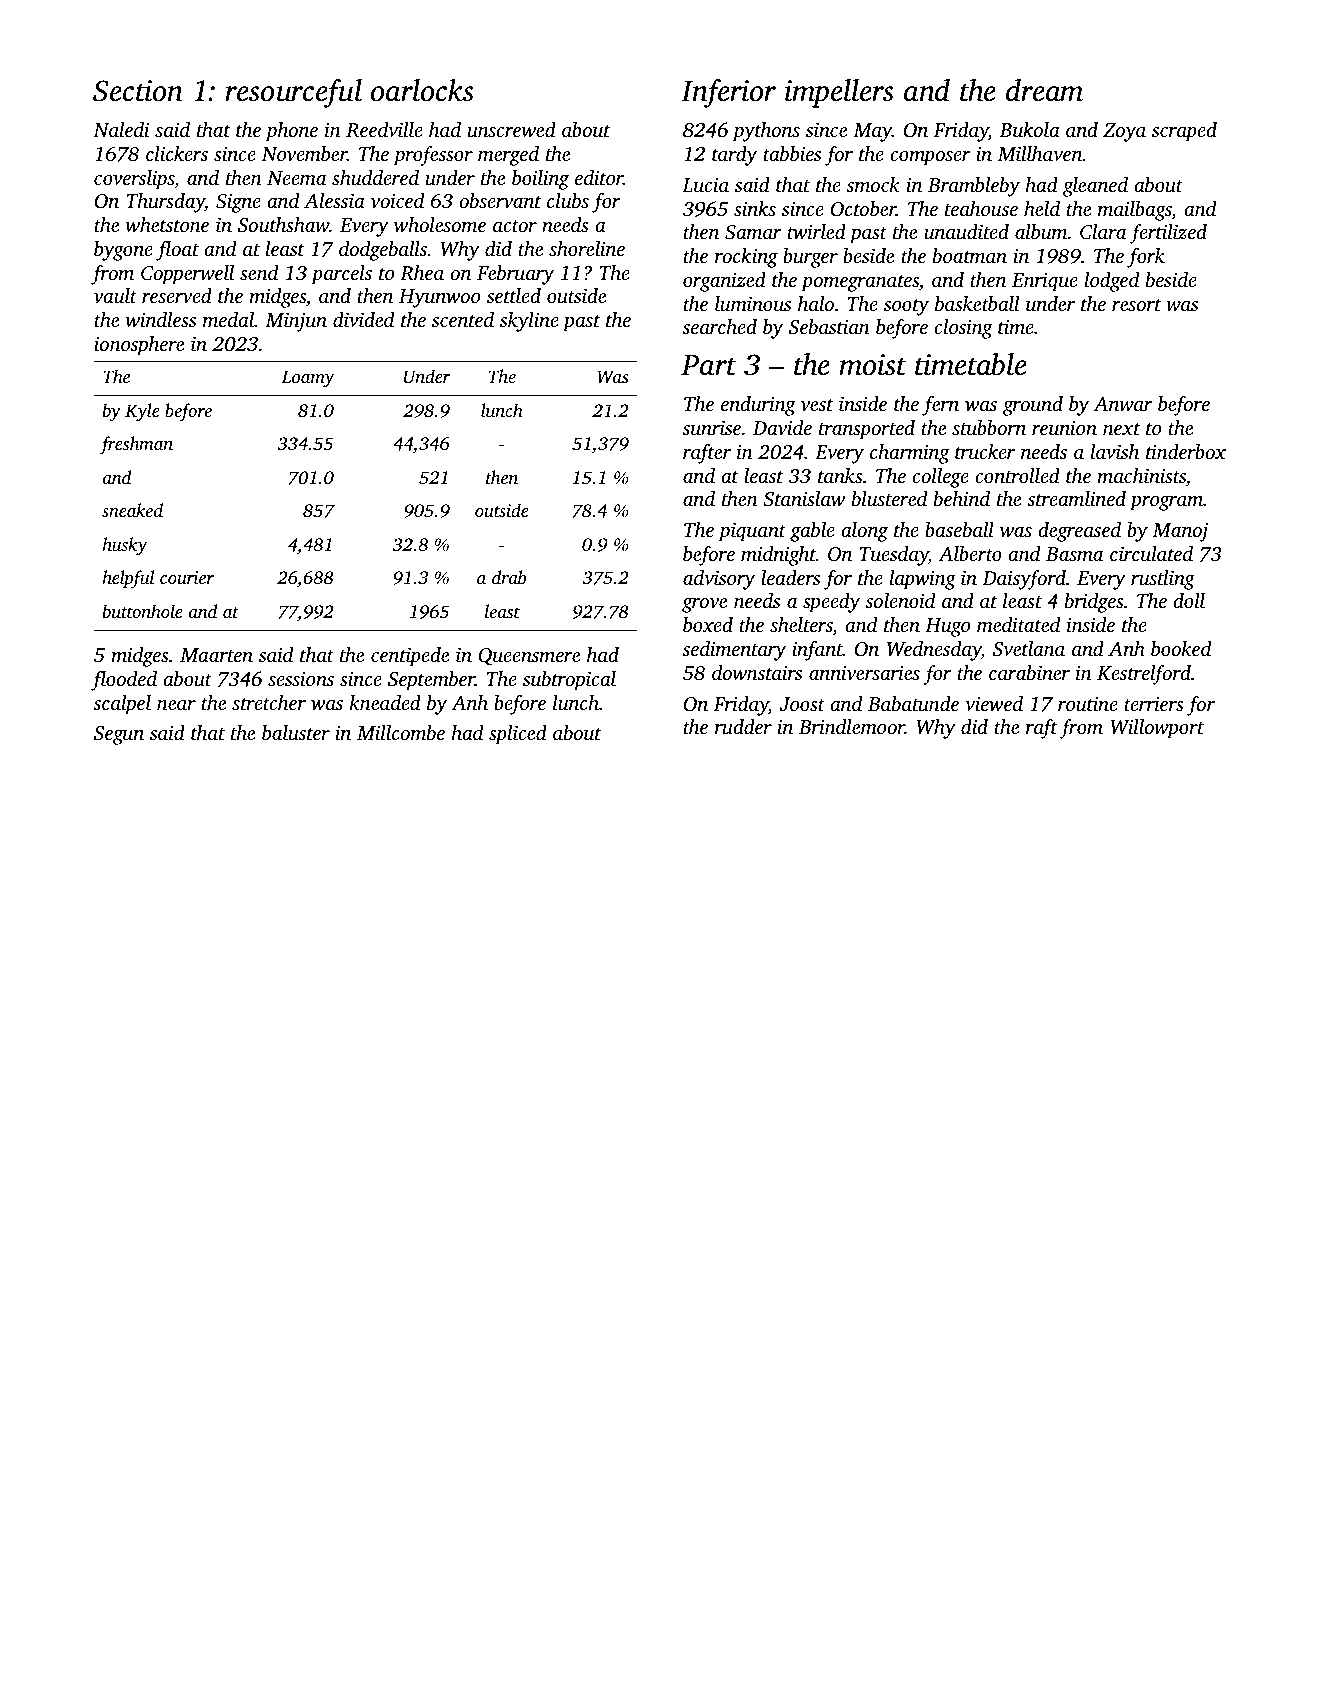 The height and width of the screenshot is (1708, 1320). What do you see at coordinates (422, 90) in the screenshot?
I see `oarlocks` at bounding box center [422, 90].
